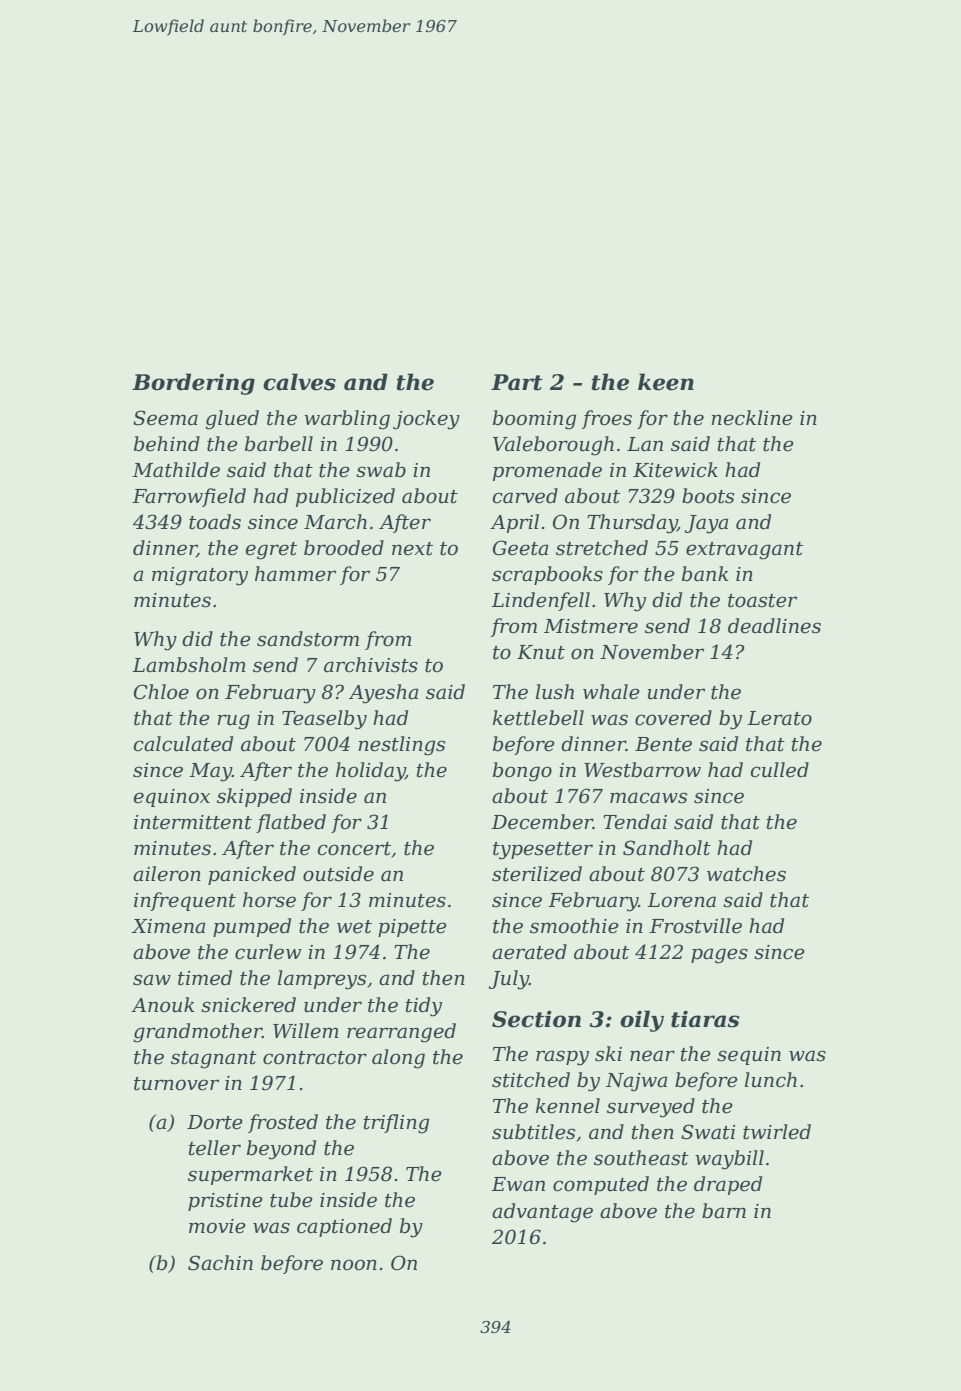 This document has width=961, height=1391. I want to click on stagnant, so click(214, 1060).
